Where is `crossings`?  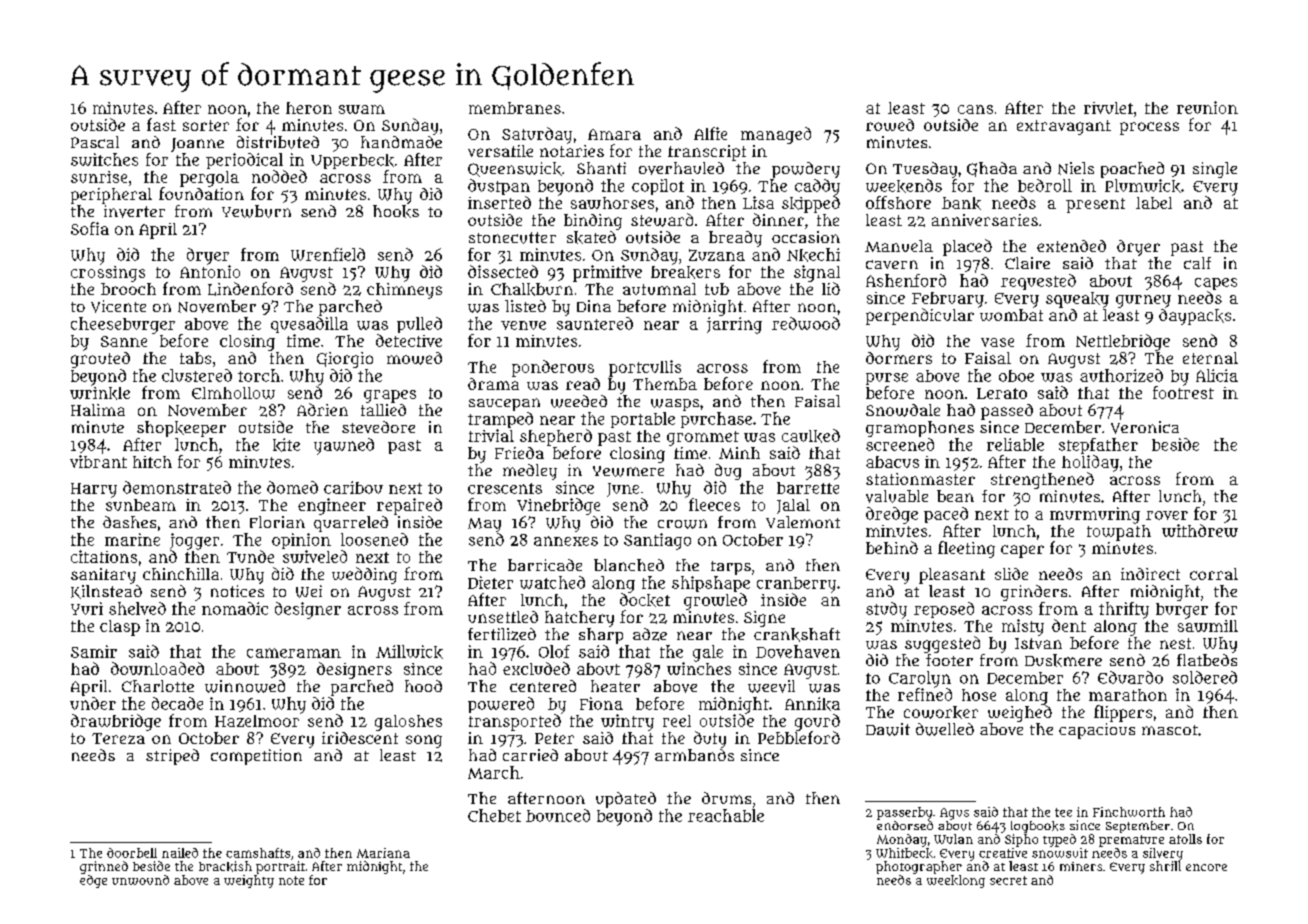 crossings is located at coordinates (108, 274).
